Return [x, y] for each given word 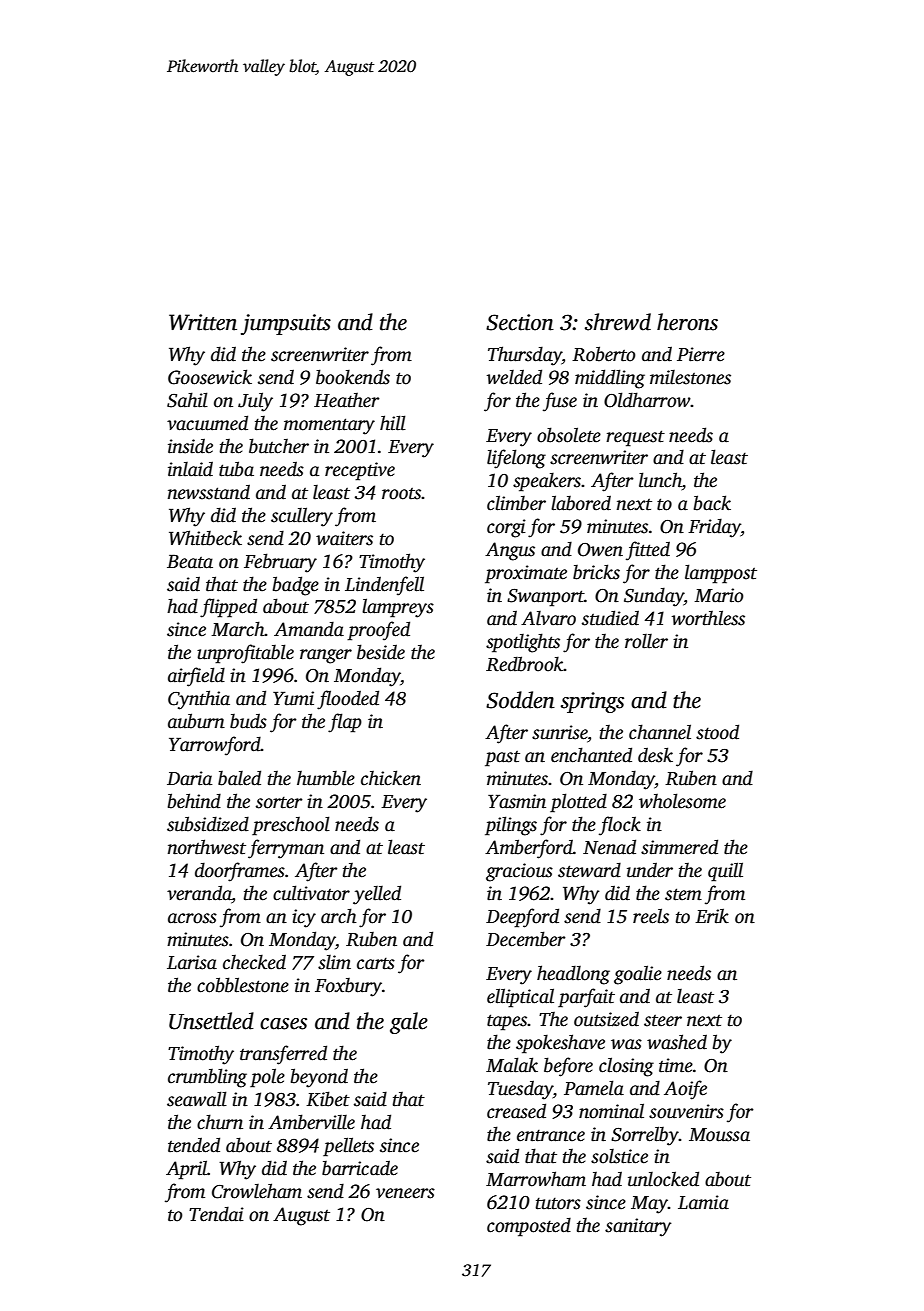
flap [345, 723]
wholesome [682, 801]
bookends [353, 377]
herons [687, 322]
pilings [511, 826]
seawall [197, 1099]
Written [203, 322]
